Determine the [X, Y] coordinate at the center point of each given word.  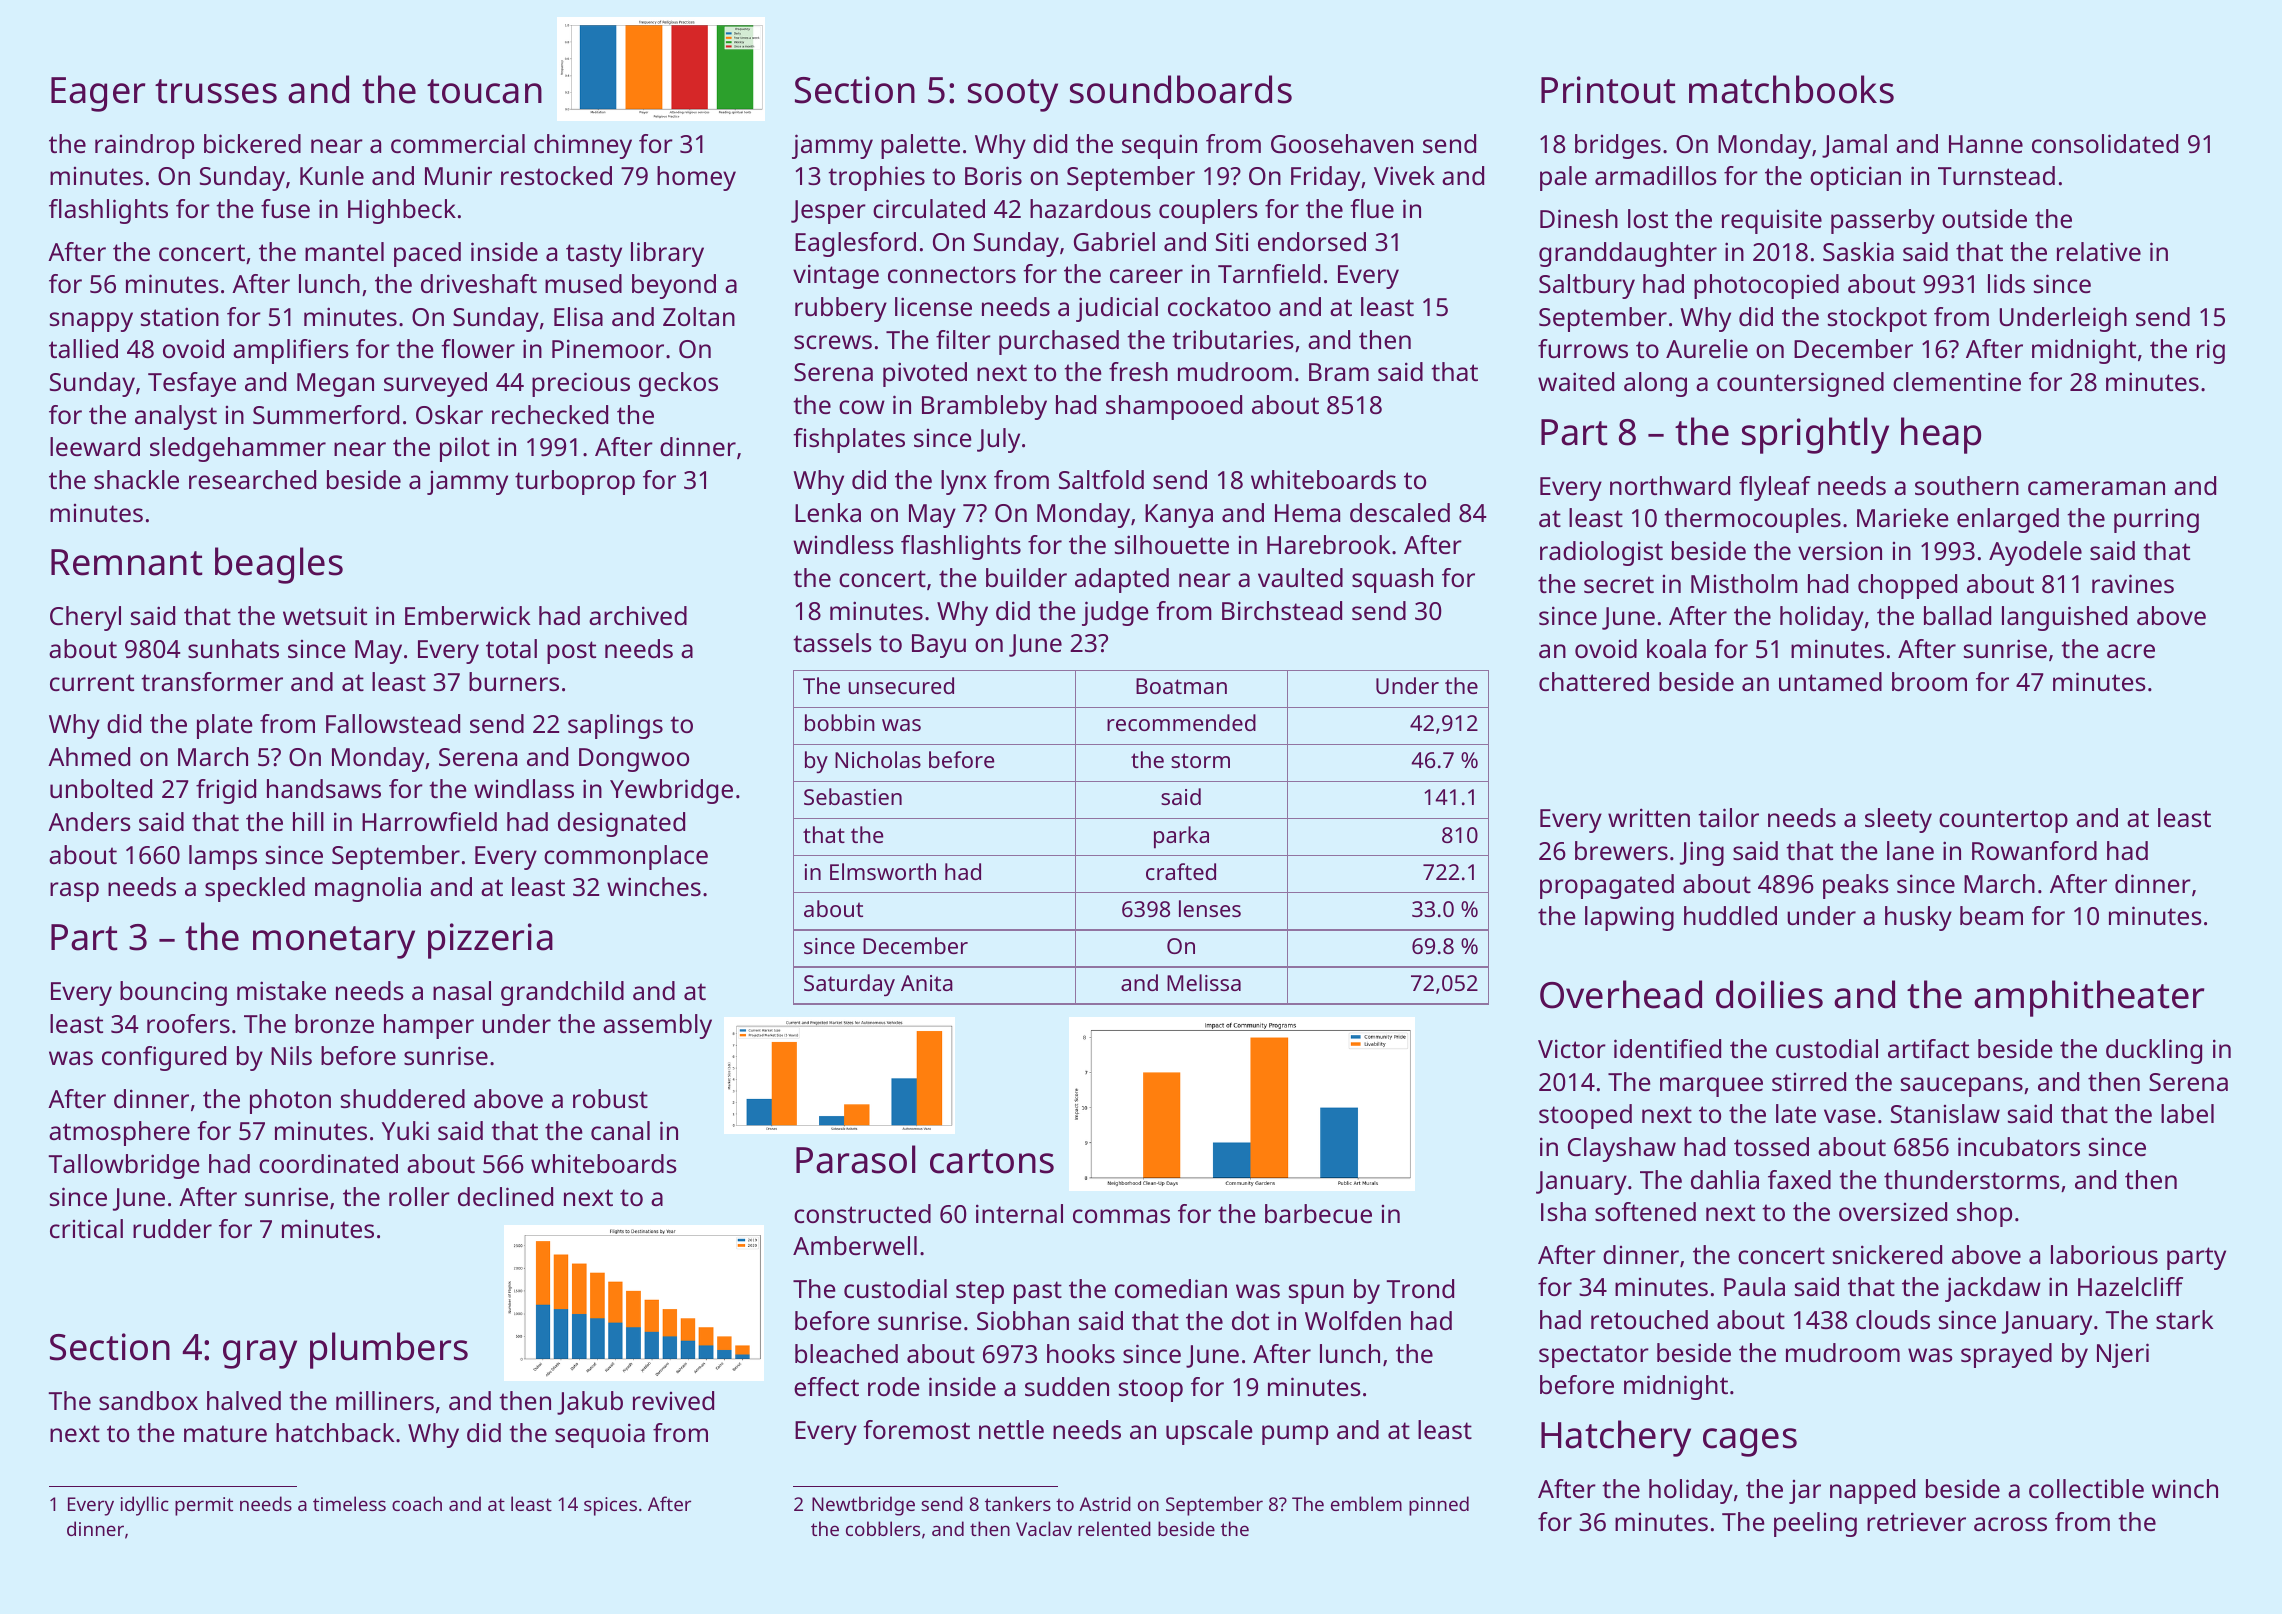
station [180, 316]
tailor [1728, 817]
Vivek [1404, 175]
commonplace [626, 857]
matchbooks [1791, 89]
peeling [1815, 1524]
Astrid [1105, 1503]
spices [610, 1506]
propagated [1607, 886]
